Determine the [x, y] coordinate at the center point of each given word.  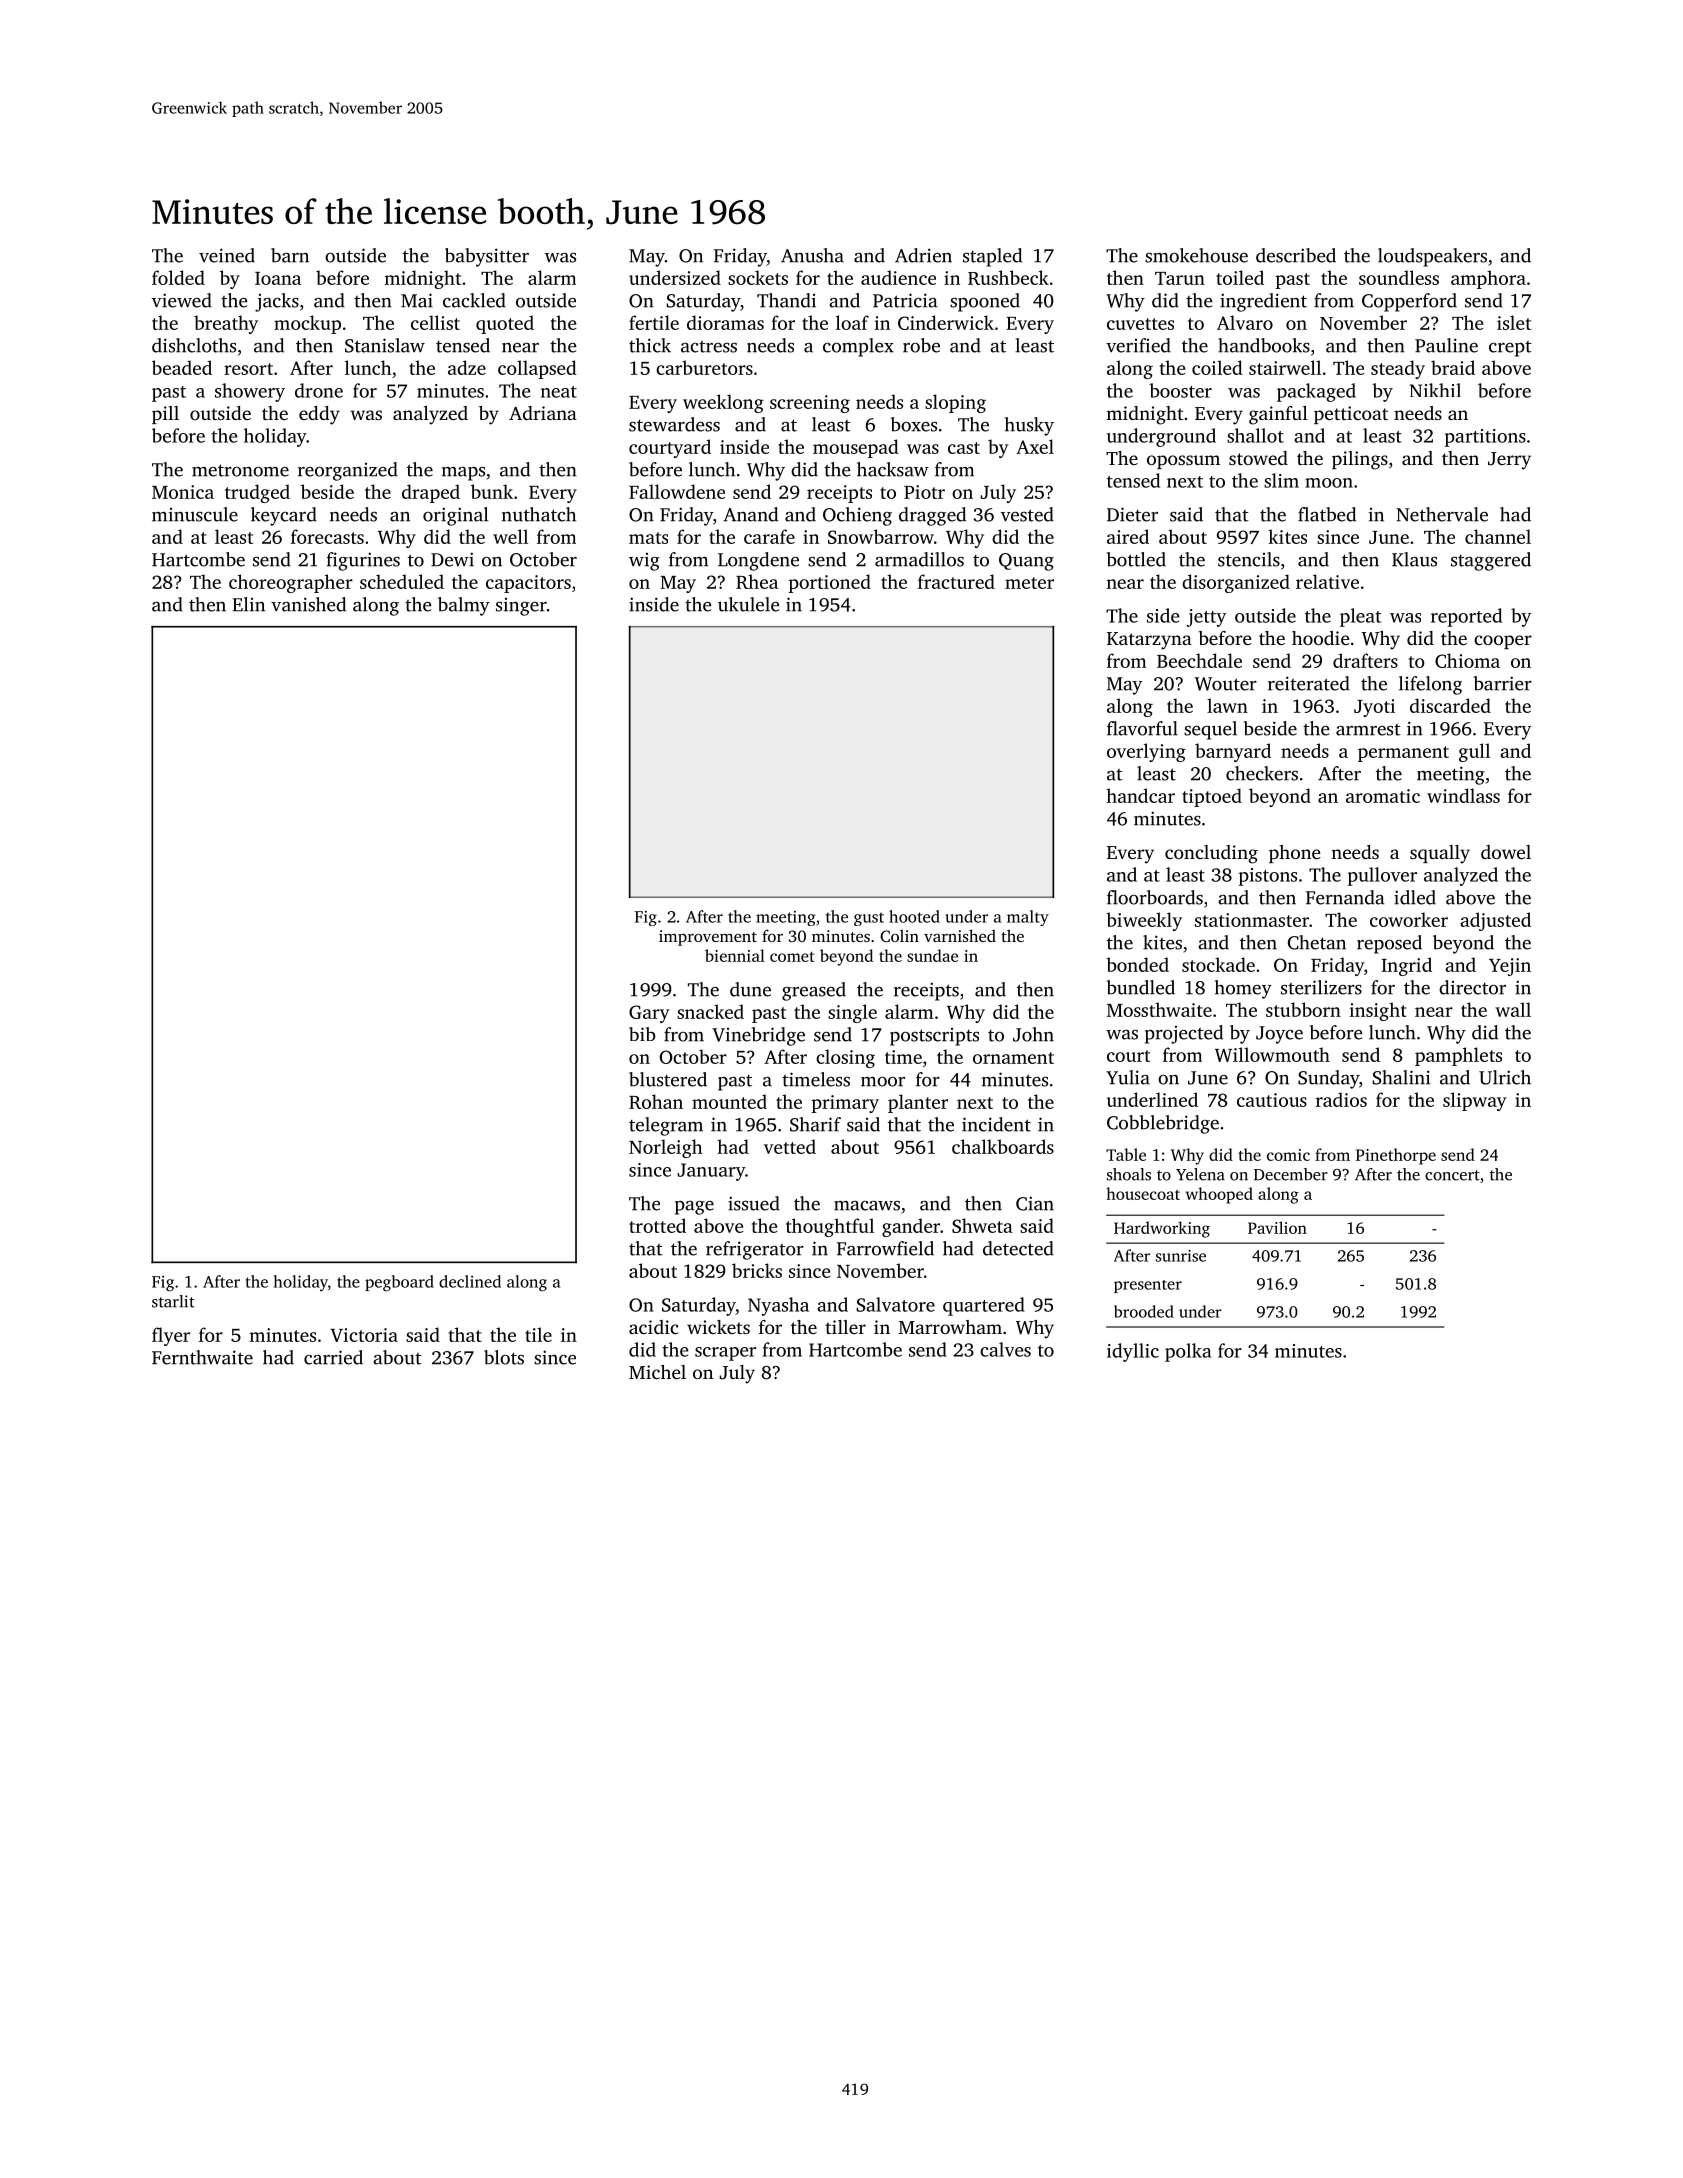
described [1296, 255]
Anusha [812, 255]
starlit [173, 1301]
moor [883, 1082]
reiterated [1309, 683]
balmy [464, 606]
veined [227, 255]
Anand [750, 514]
